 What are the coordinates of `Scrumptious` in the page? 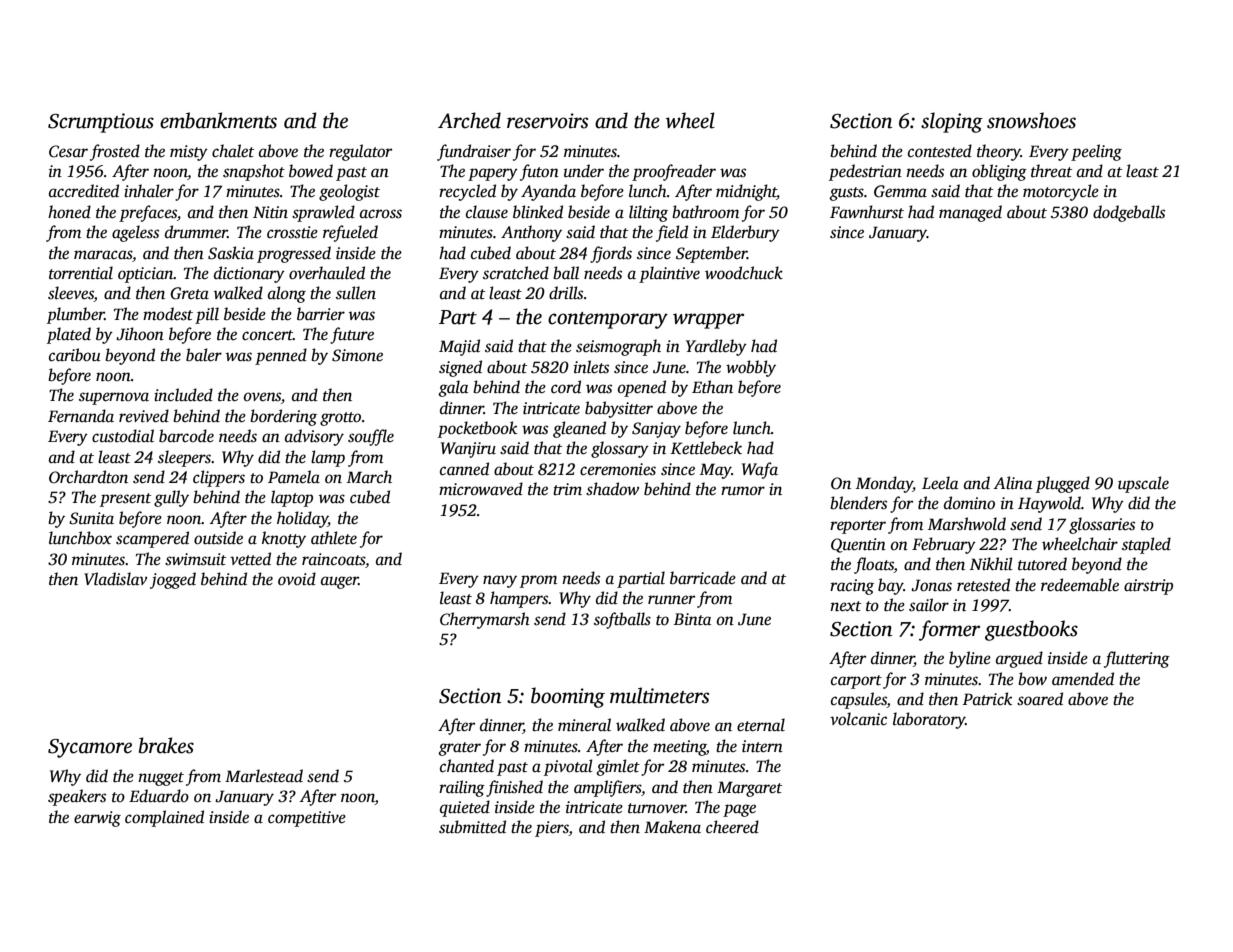 It's located at (101, 123).
